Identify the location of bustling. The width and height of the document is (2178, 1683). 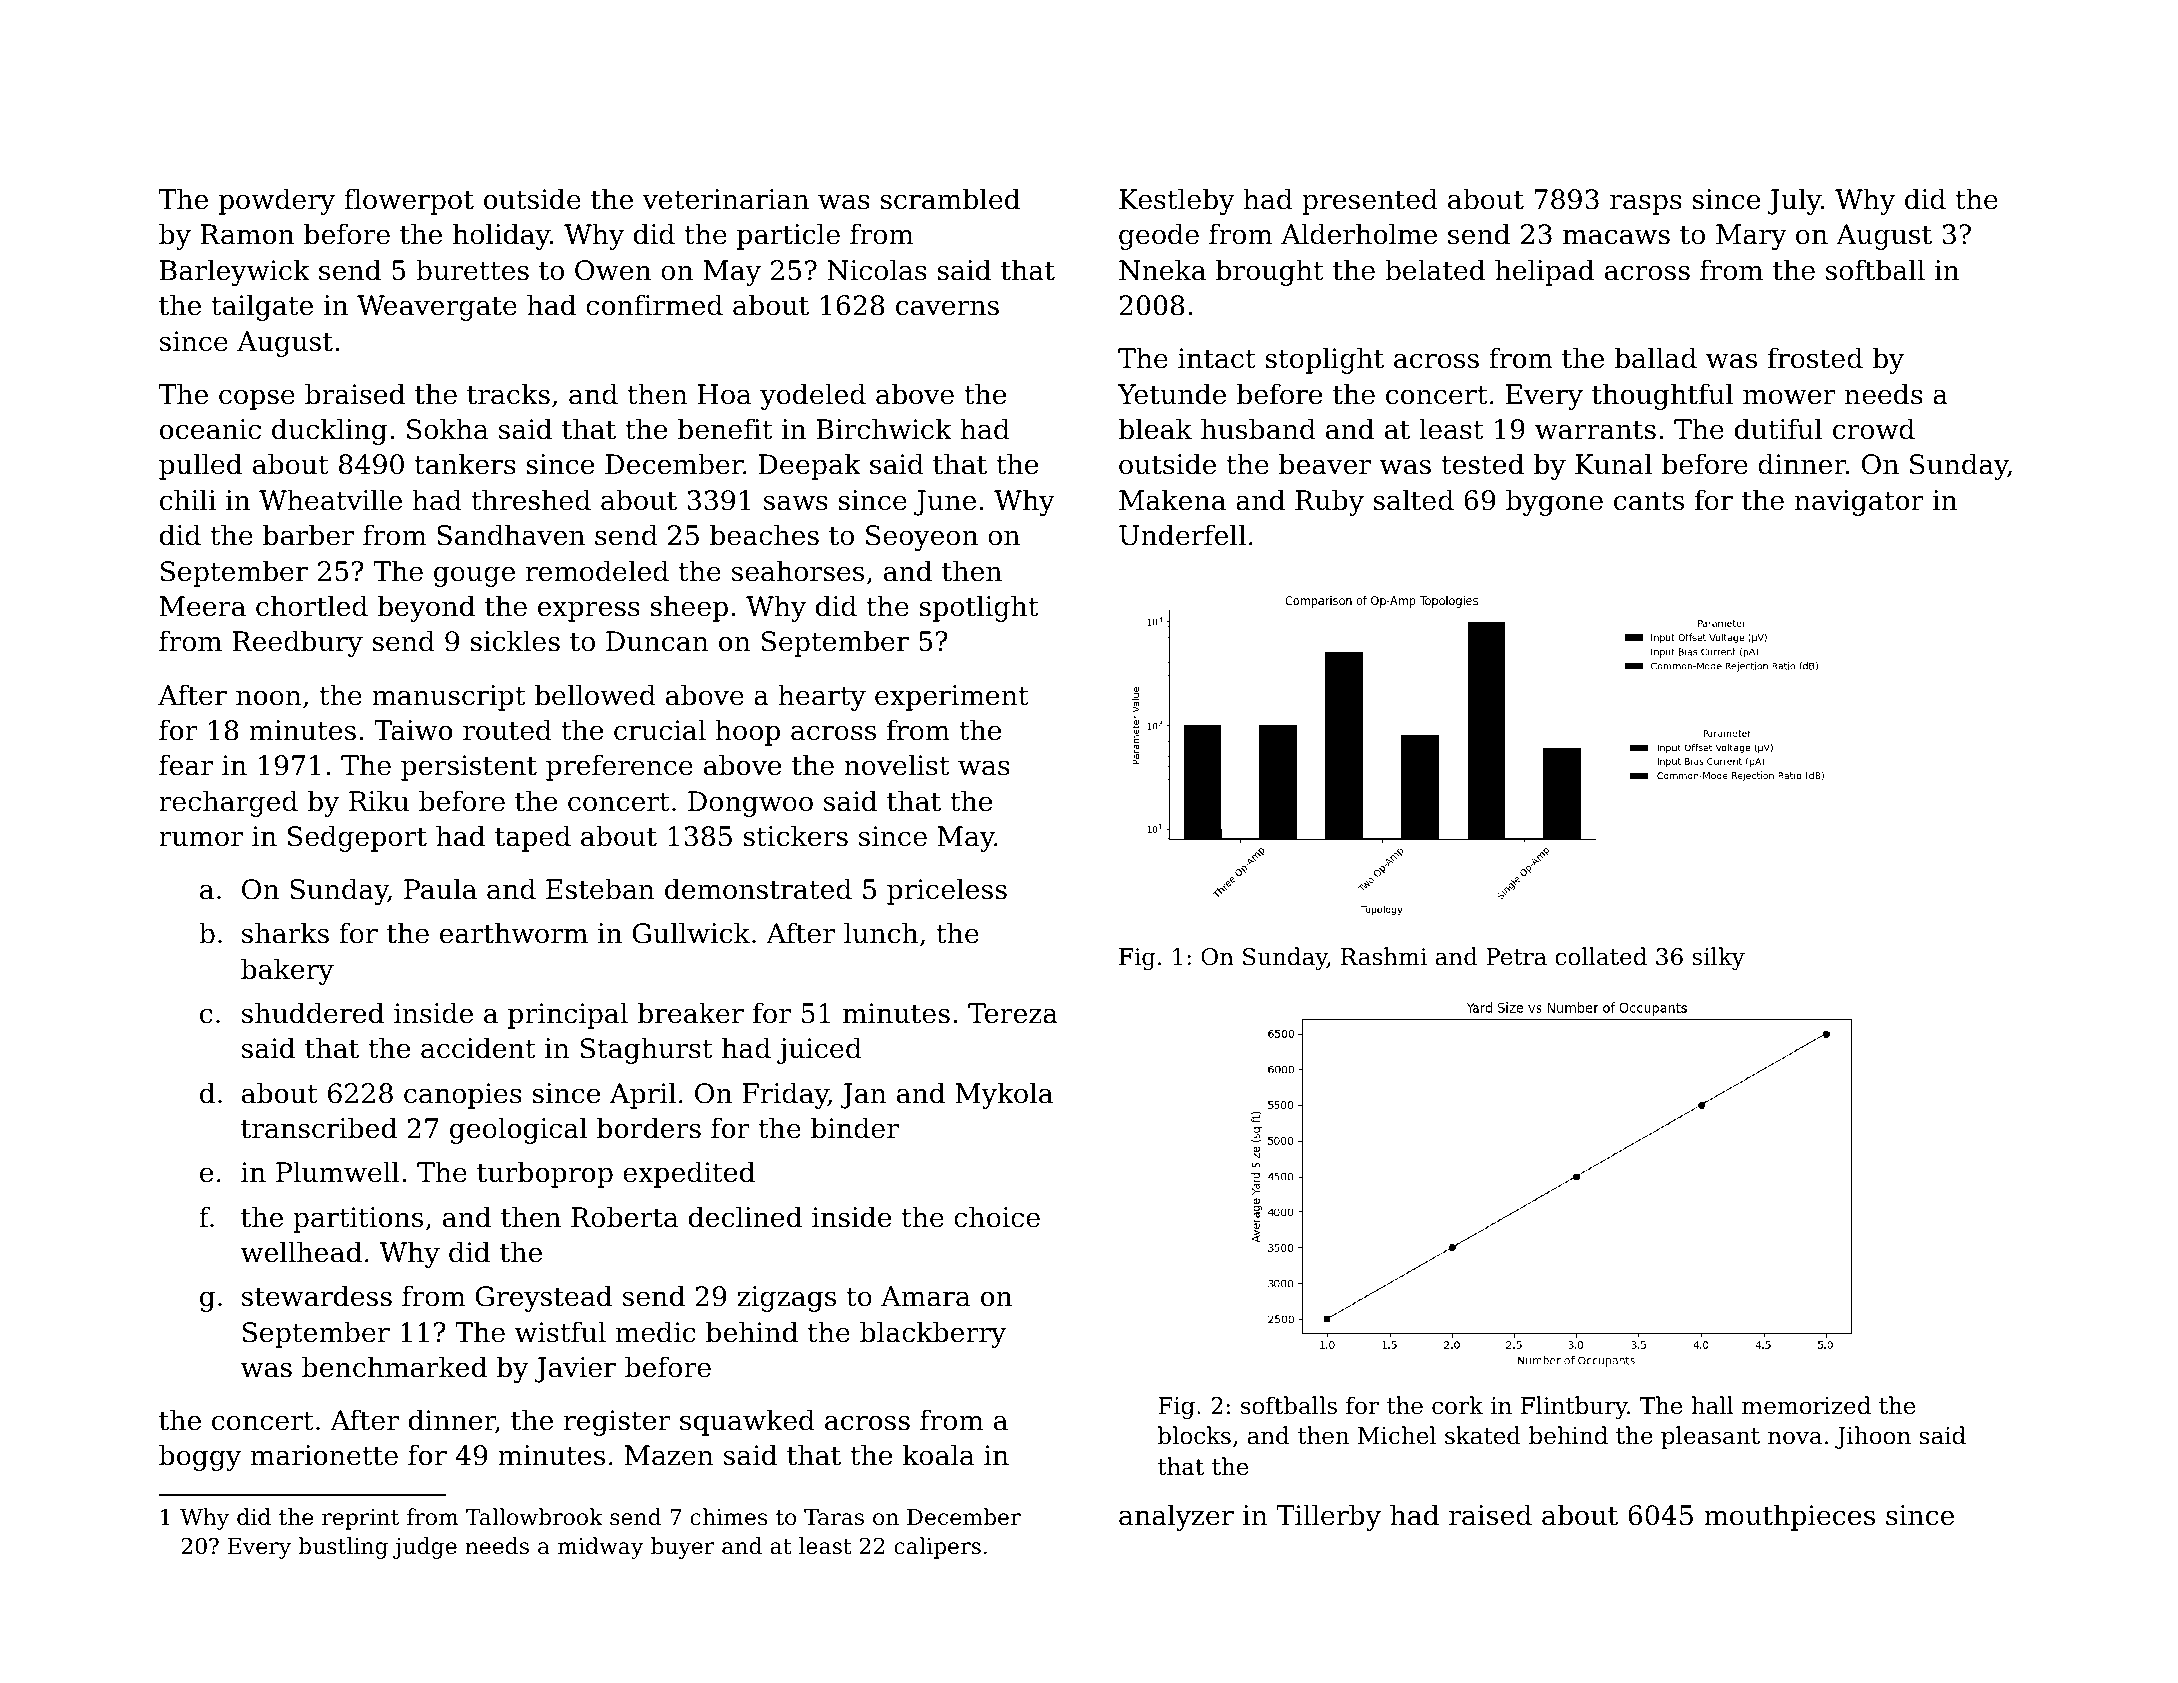
(343, 1548).
